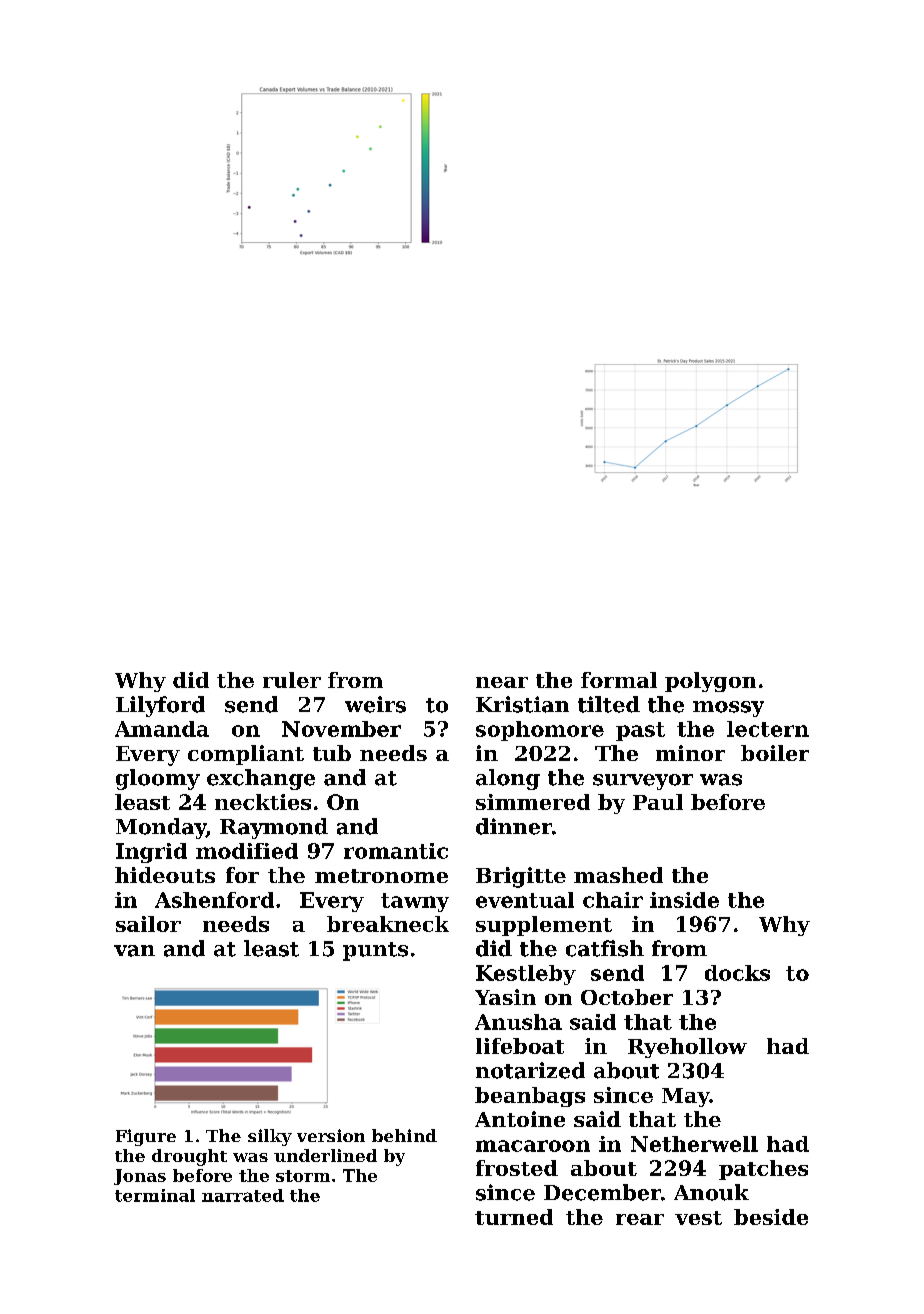  What do you see at coordinates (214, 900) in the screenshot?
I see `Ashenford` at bounding box center [214, 900].
